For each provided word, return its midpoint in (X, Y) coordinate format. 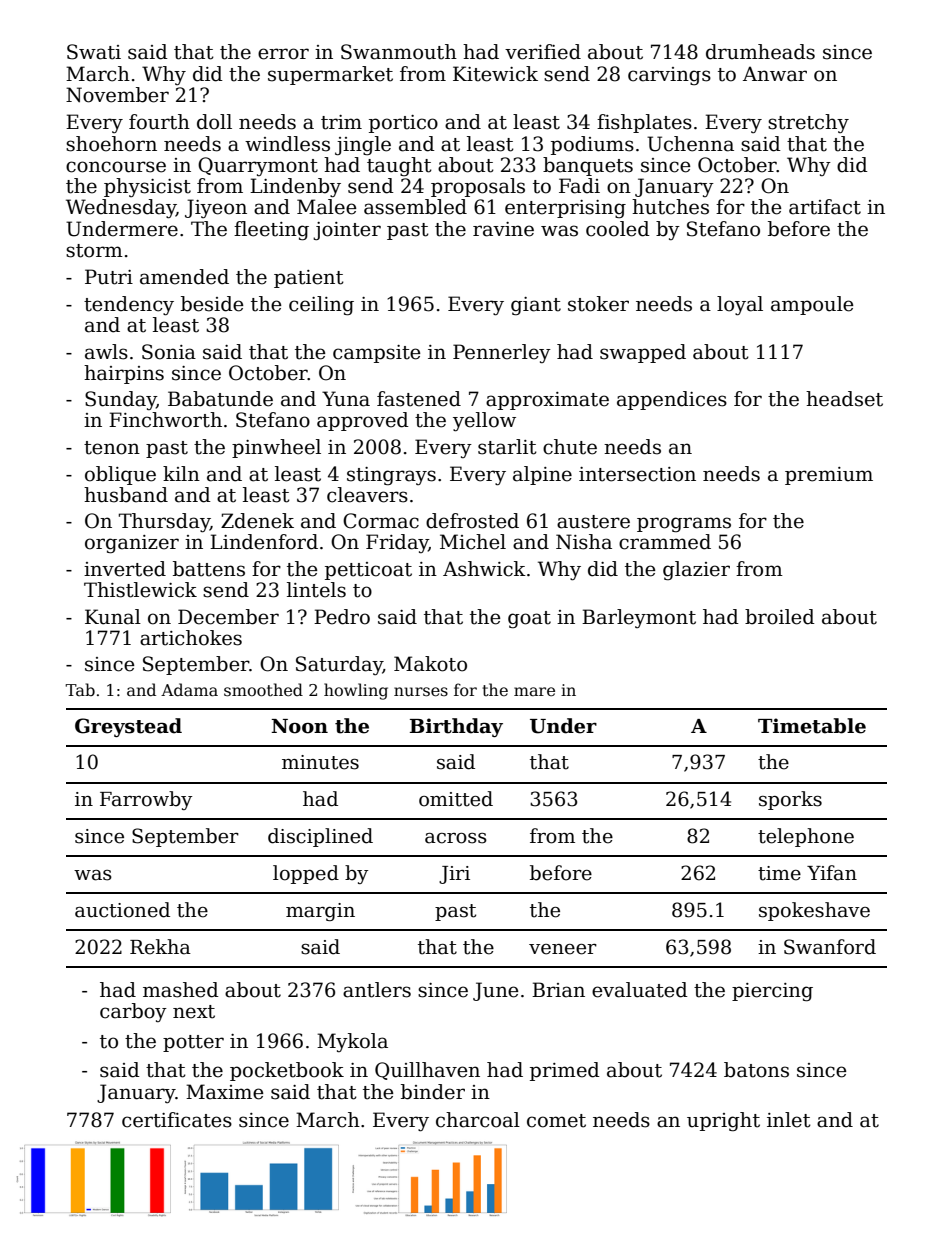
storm (94, 251)
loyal (740, 306)
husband (126, 495)
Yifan (832, 873)
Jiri (454, 875)
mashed (181, 990)
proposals (478, 187)
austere (593, 522)
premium (829, 476)
